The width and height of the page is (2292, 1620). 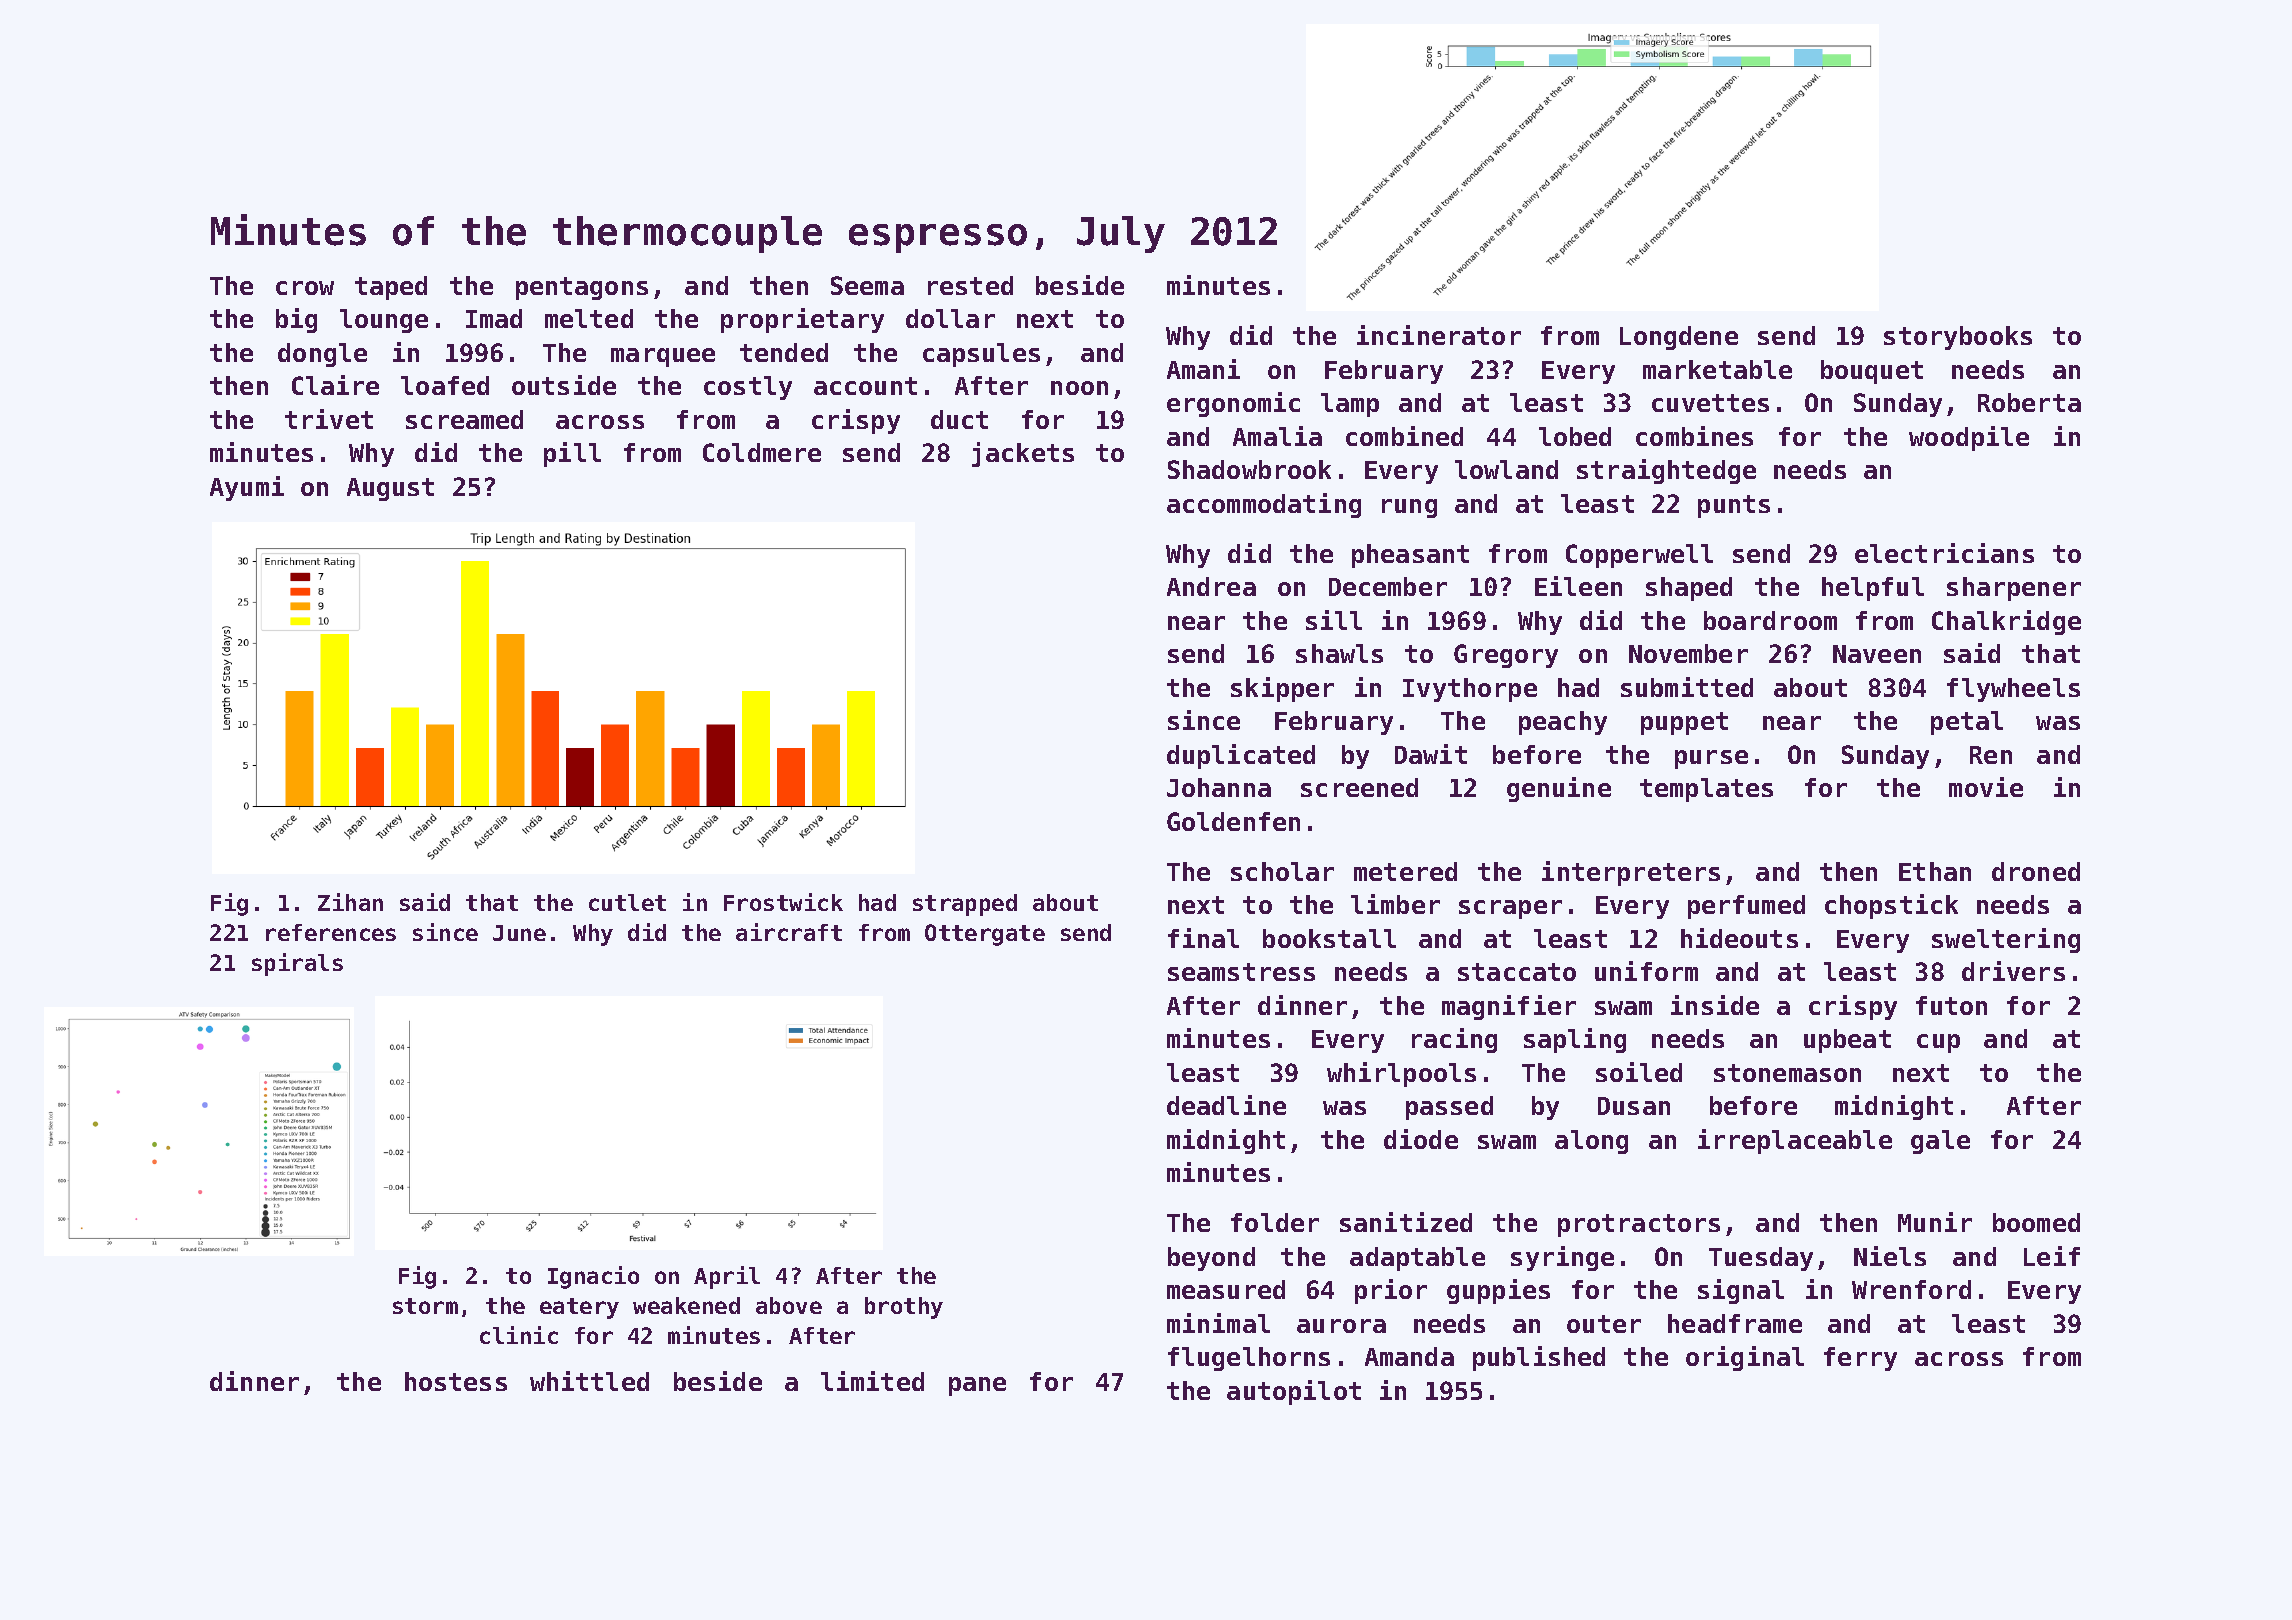 What do you see at coordinates (1241, 972) in the page?
I see `seamstress` at bounding box center [1241, 972].
